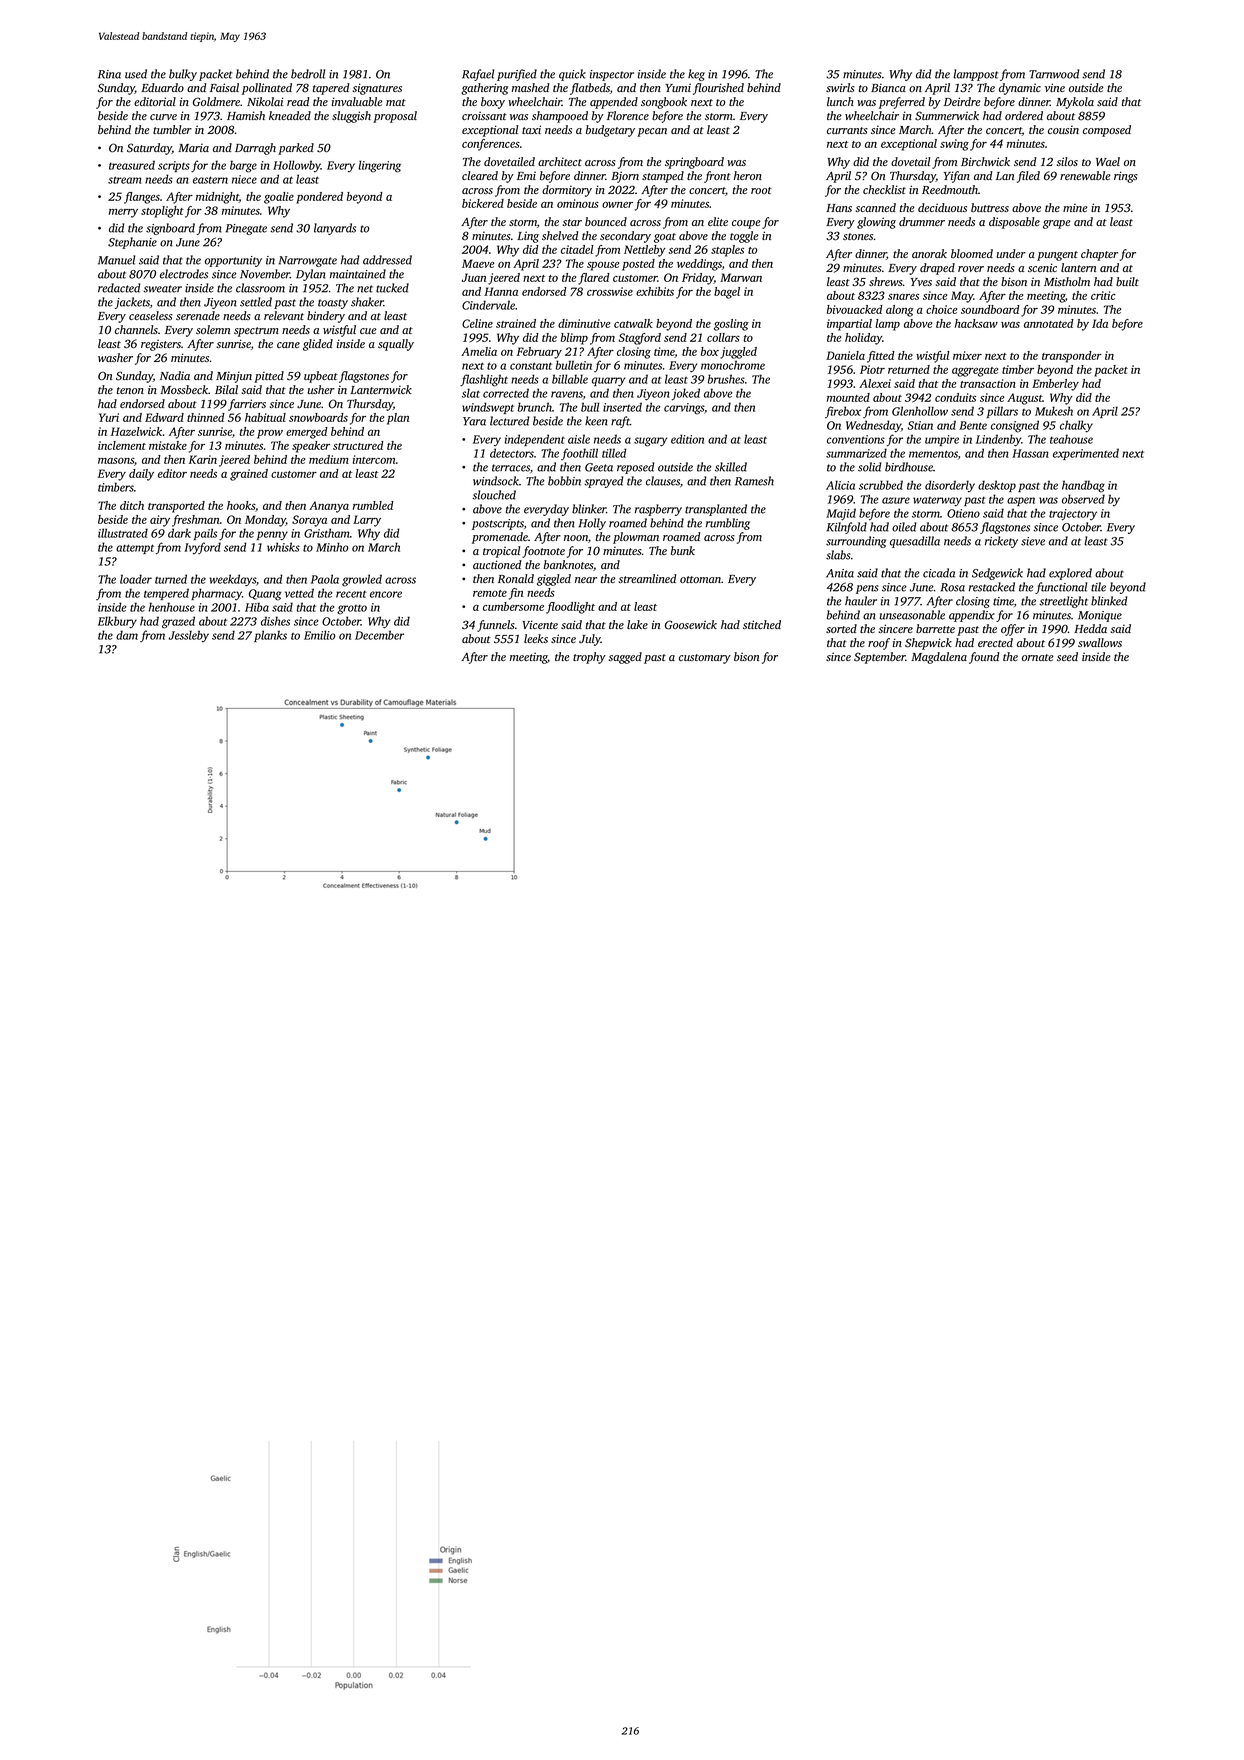 Image resolution: width=1244 pixels, height=1760 pixels. What do you see at coordinates (358, 274) in the screenshot?
I see `maintained` at bounding box center [358, 274].
